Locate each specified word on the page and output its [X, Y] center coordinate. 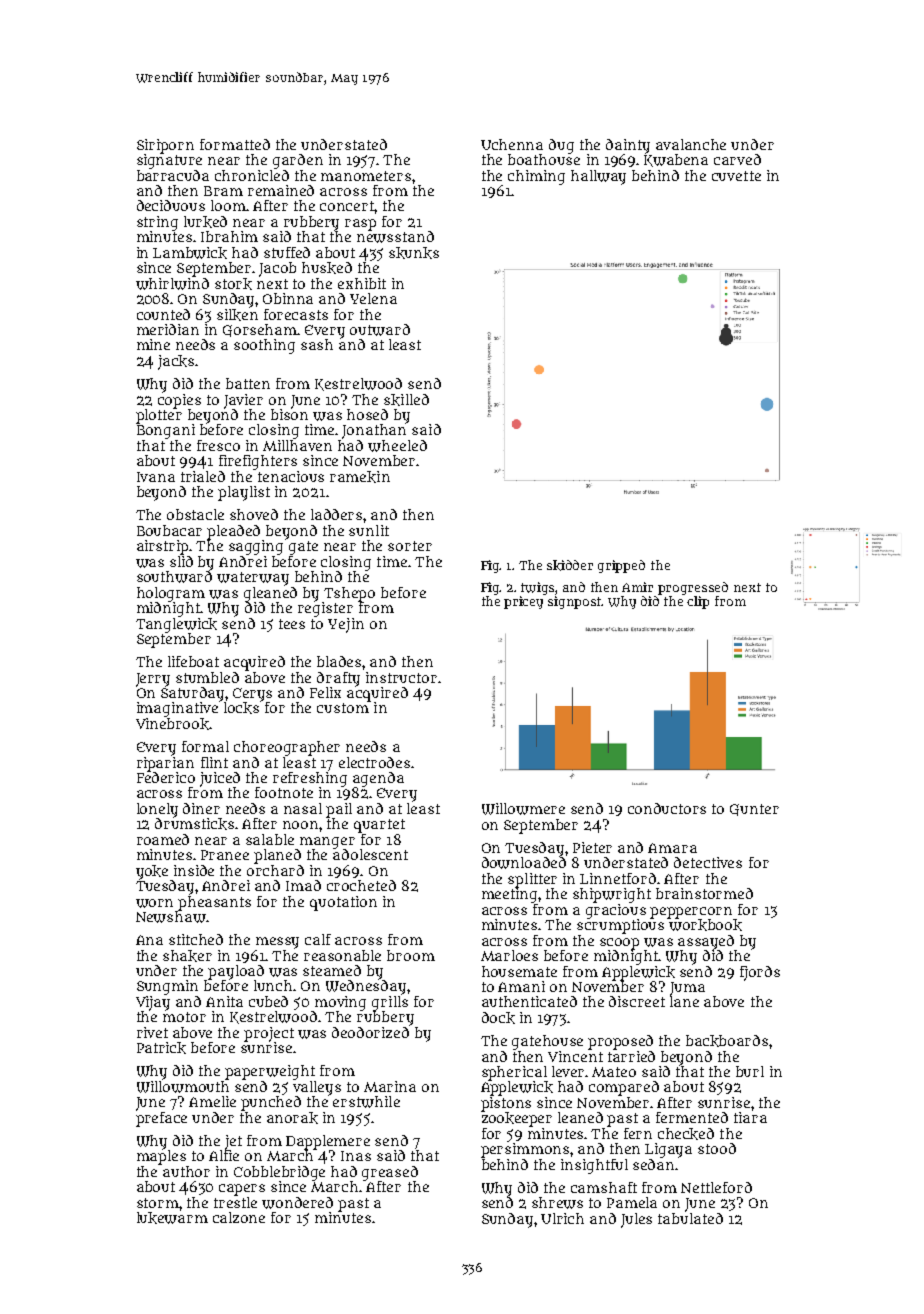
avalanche [691, 144]
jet [233, 1142]
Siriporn [165, 146]
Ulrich [562, 1218]
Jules [636, 1220]
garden [298, 161]
